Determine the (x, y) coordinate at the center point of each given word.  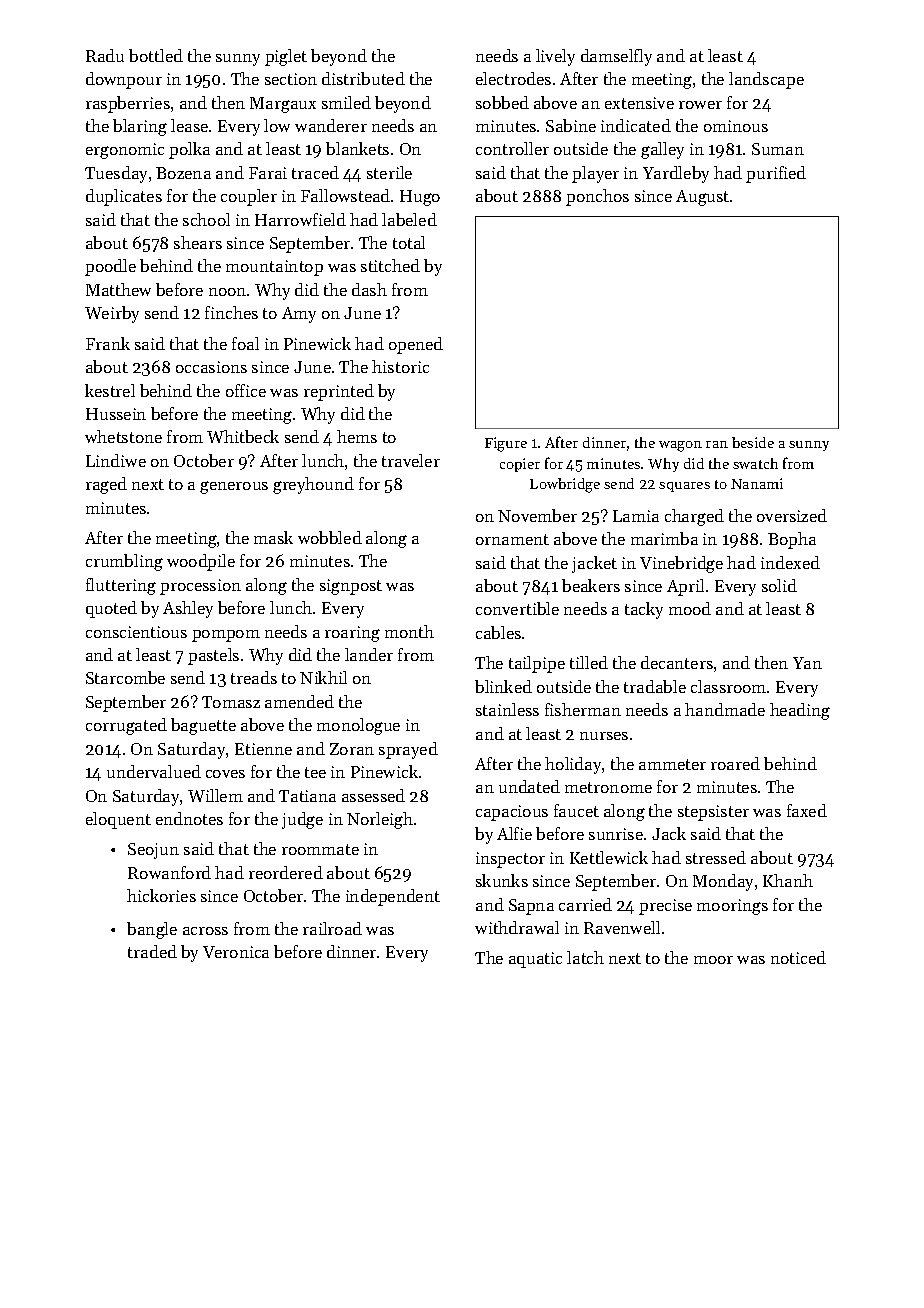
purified (776, 174)
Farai (268, 173)
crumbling (124, 562)
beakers (591, 585)
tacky (644, 610)
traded (152, 951)
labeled (409, 219)
